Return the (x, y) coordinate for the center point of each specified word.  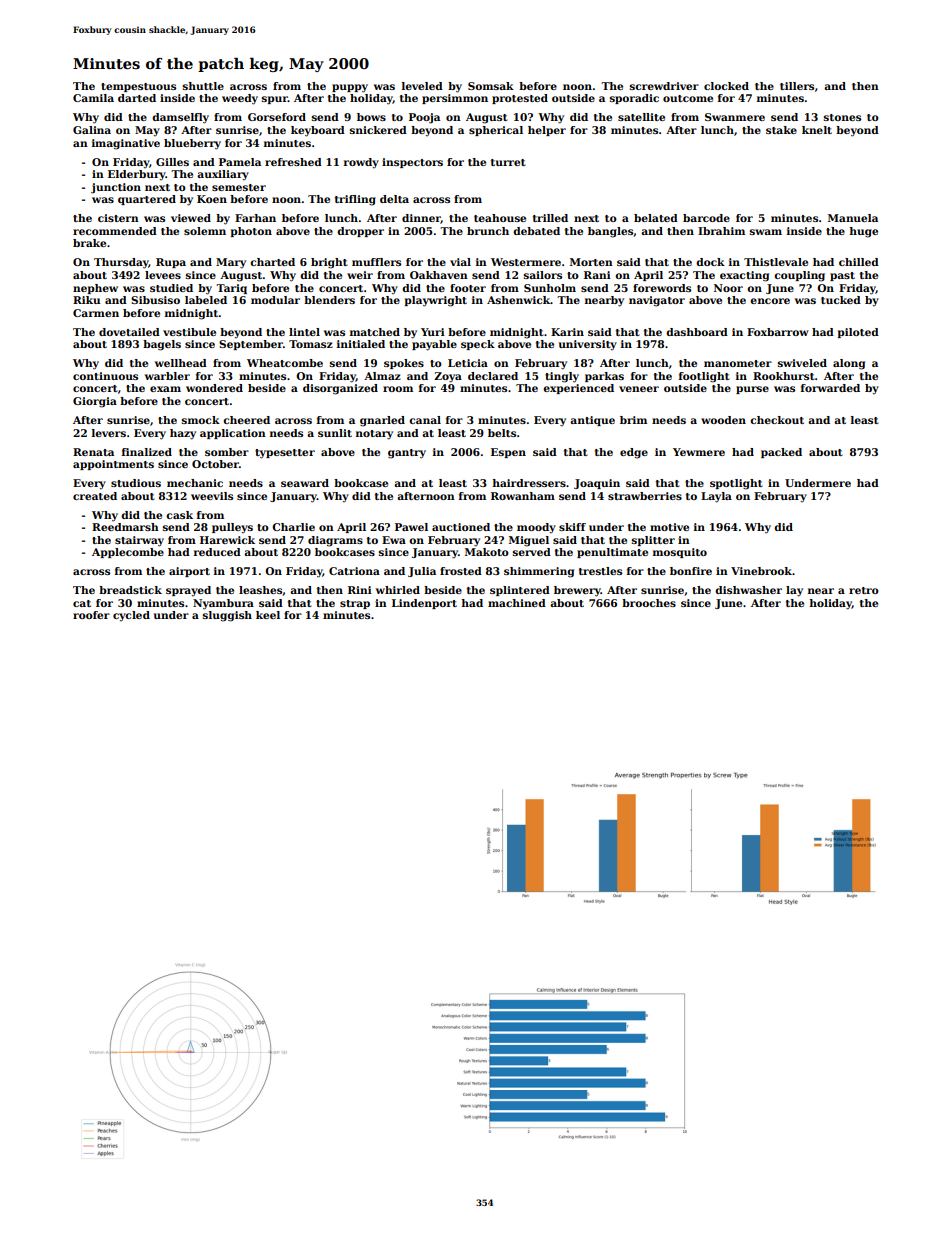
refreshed (293, 162)
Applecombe (128, 553)
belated (656, 218)
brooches (649, 603)
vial (460, 262)
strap (355, 604)
